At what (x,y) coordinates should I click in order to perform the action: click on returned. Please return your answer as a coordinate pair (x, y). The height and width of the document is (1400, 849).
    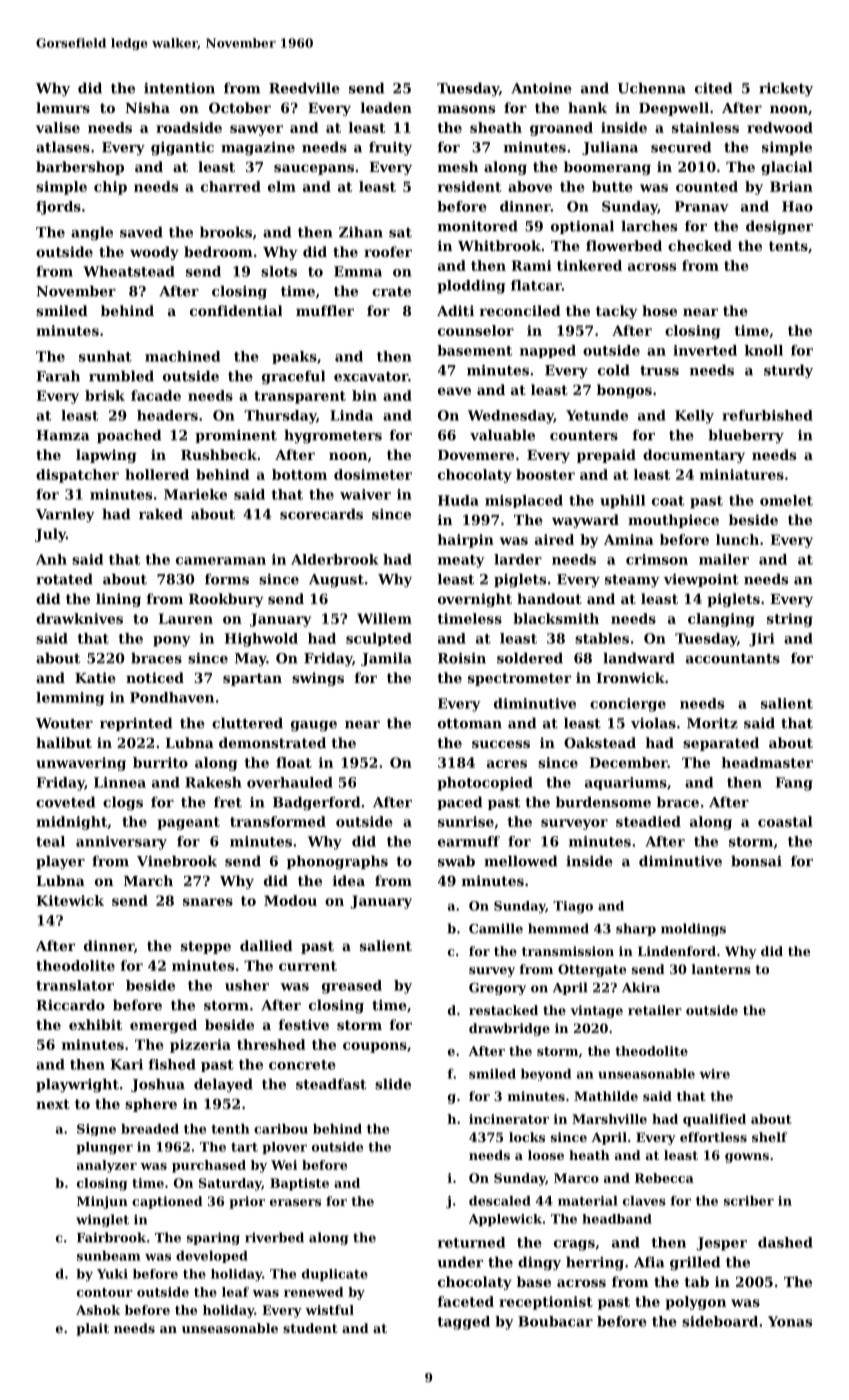
    Looking at the image, I should click on (471, 1242).
